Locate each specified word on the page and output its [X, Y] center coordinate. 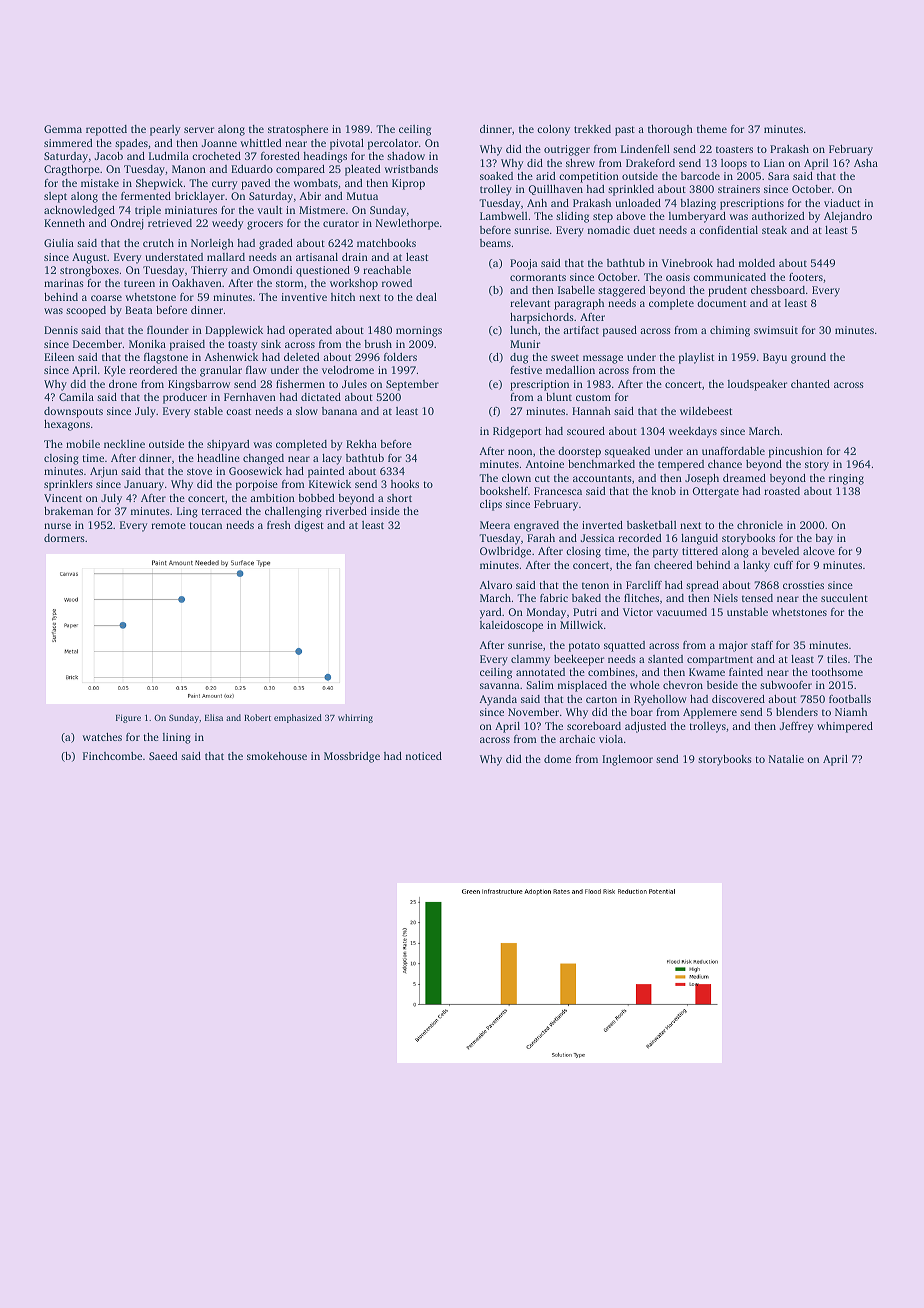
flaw [256, 369]
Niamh [851, 712]
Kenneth [64, 223]
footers [806, 277]
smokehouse [277, 756]
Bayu [775, 358]
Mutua [362, 196]
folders [400, 356]
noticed [423, 756]
